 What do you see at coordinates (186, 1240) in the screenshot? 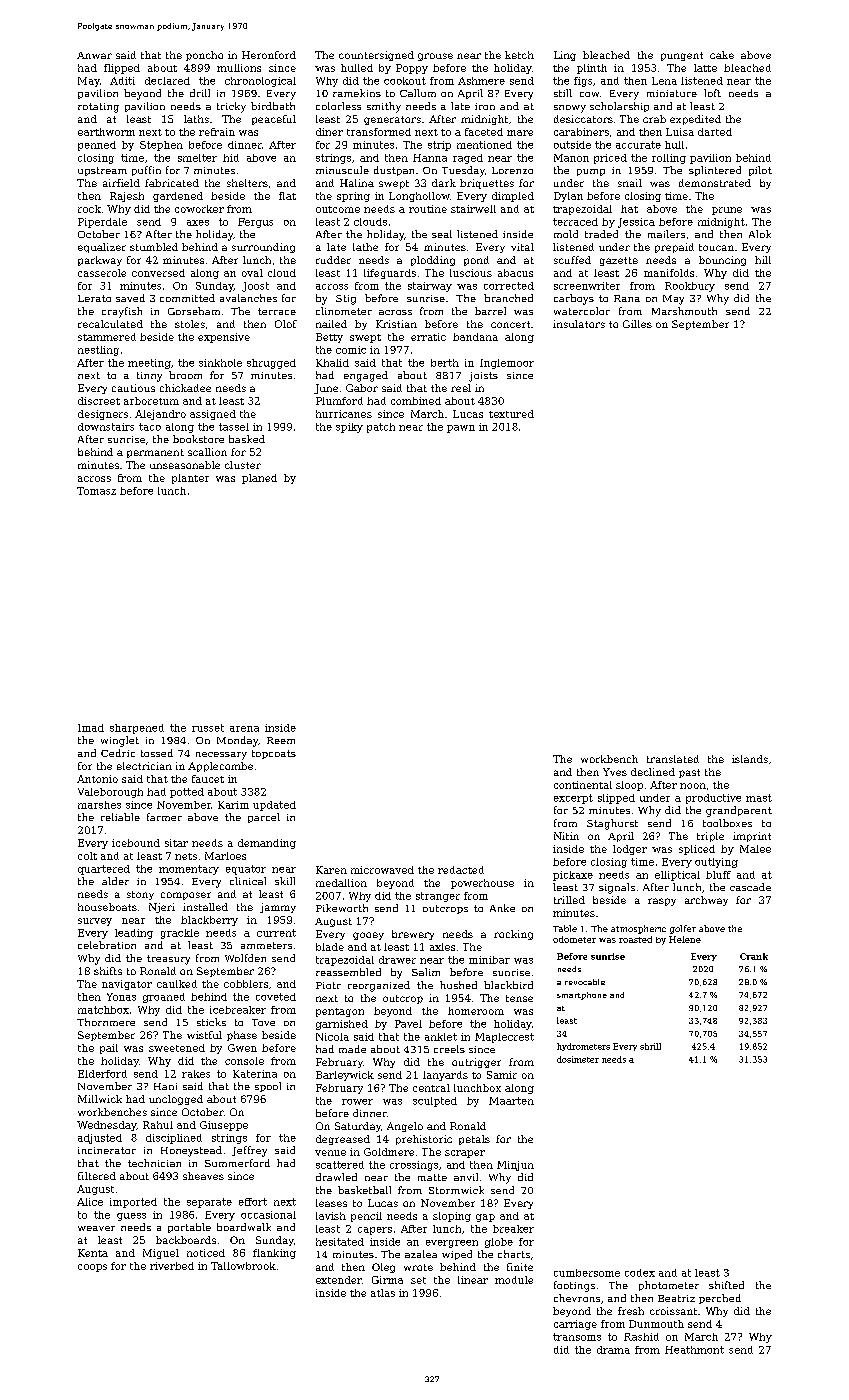
I see `backboards` at bounding box center [186, 1240].
